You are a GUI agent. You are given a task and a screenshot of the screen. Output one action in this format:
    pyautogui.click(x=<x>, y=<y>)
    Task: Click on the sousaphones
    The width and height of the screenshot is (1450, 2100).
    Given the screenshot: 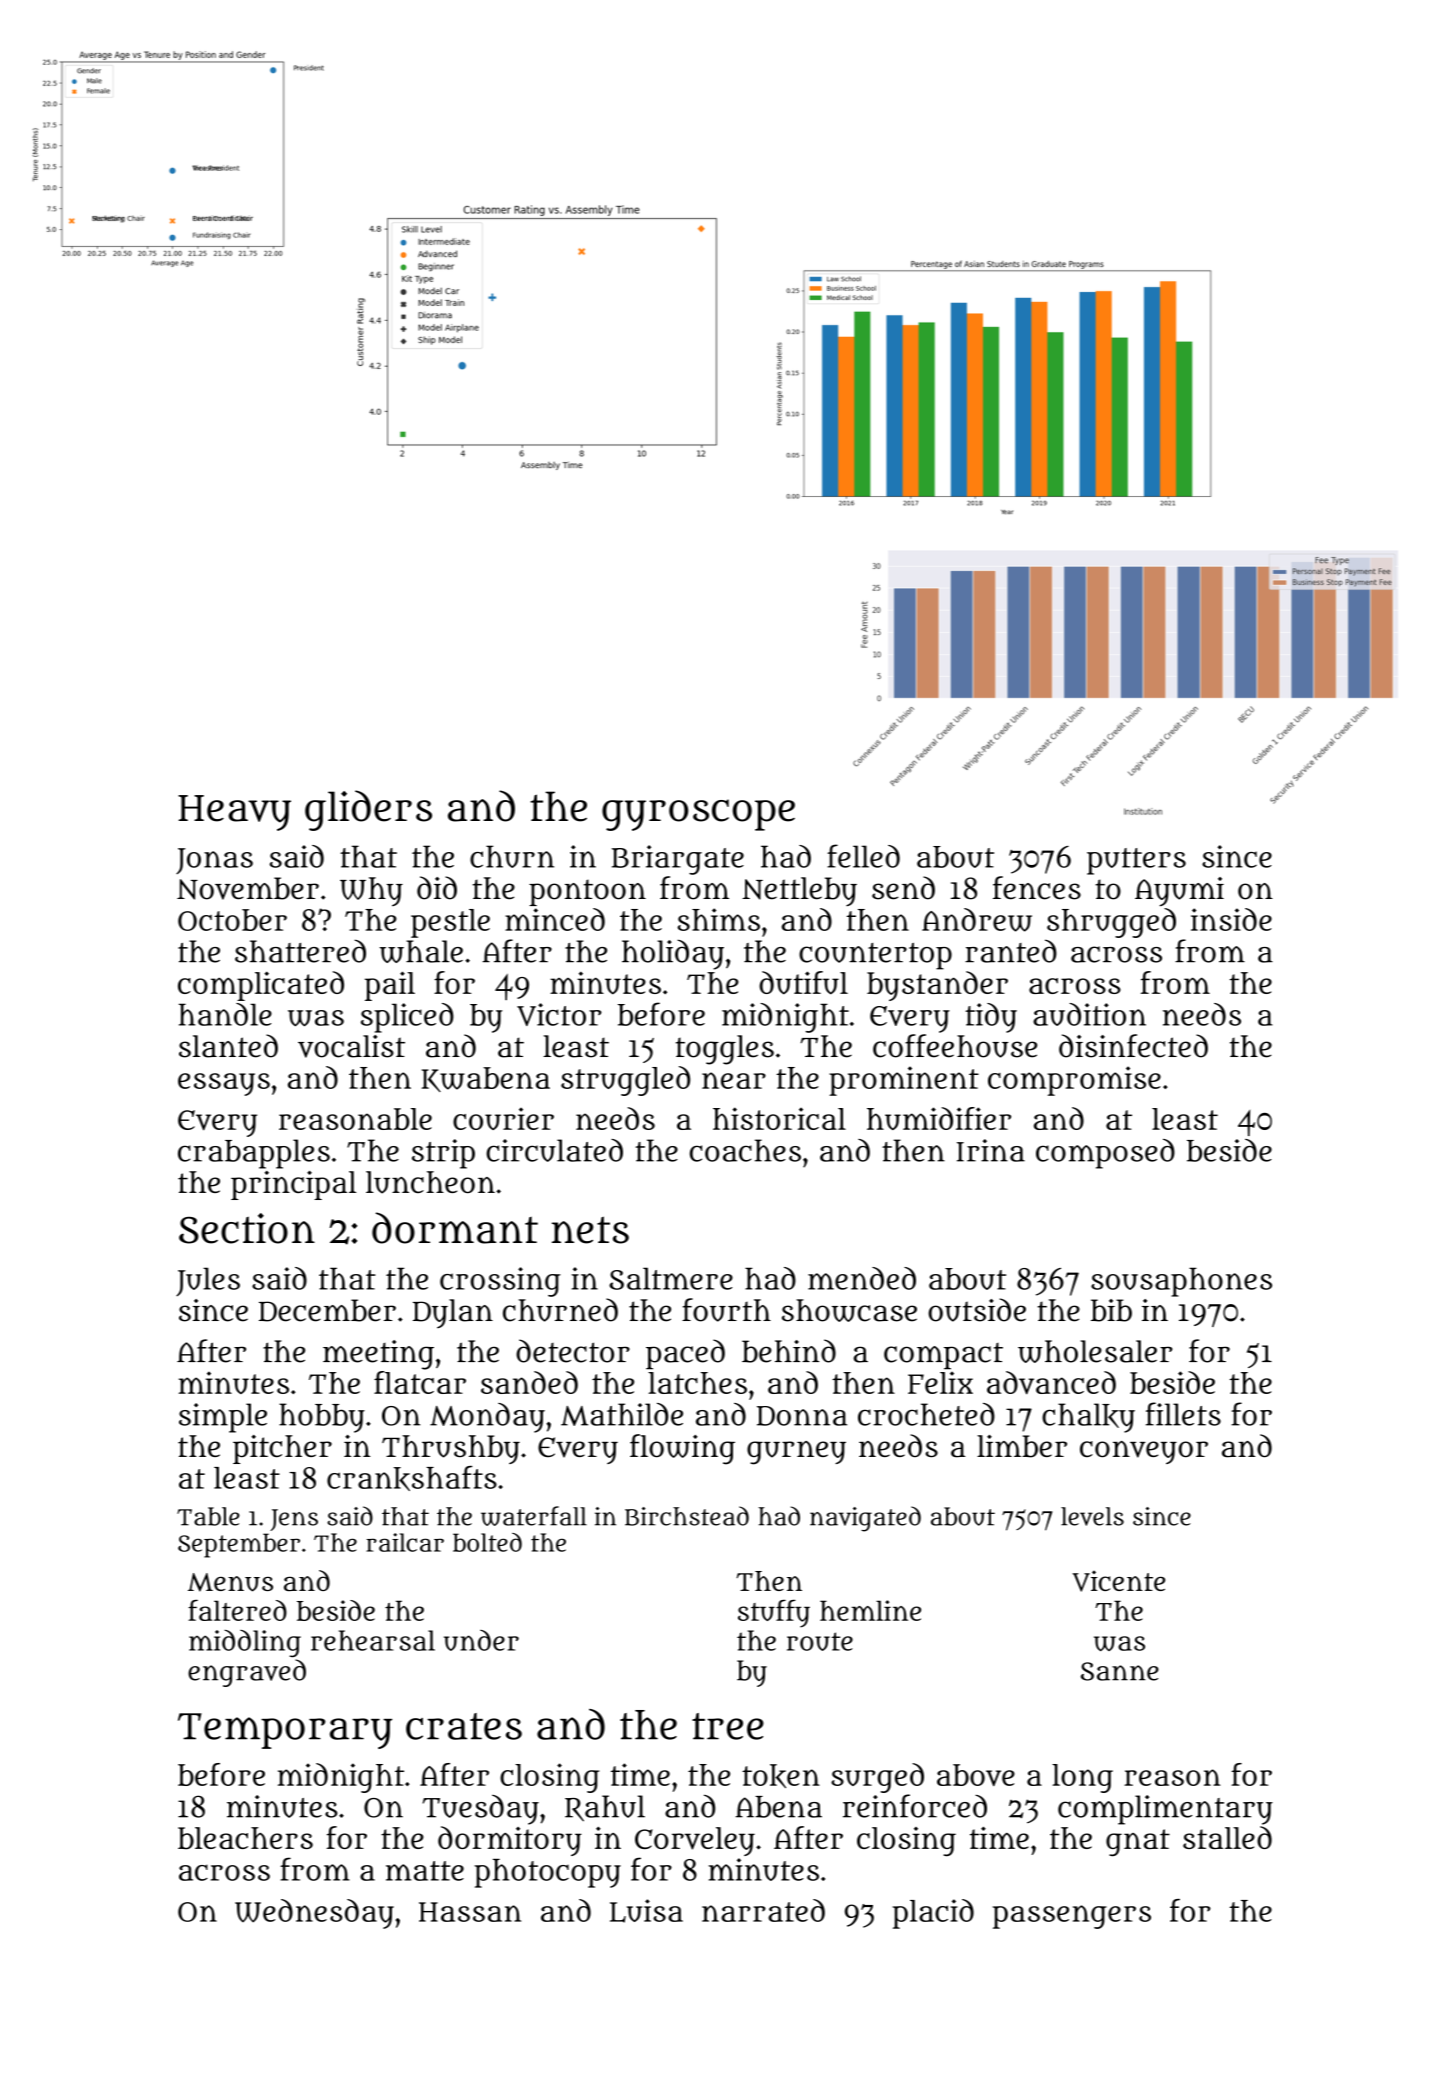 What is the action you would take?
    pyautogui.click(x=1181, y=1282)
